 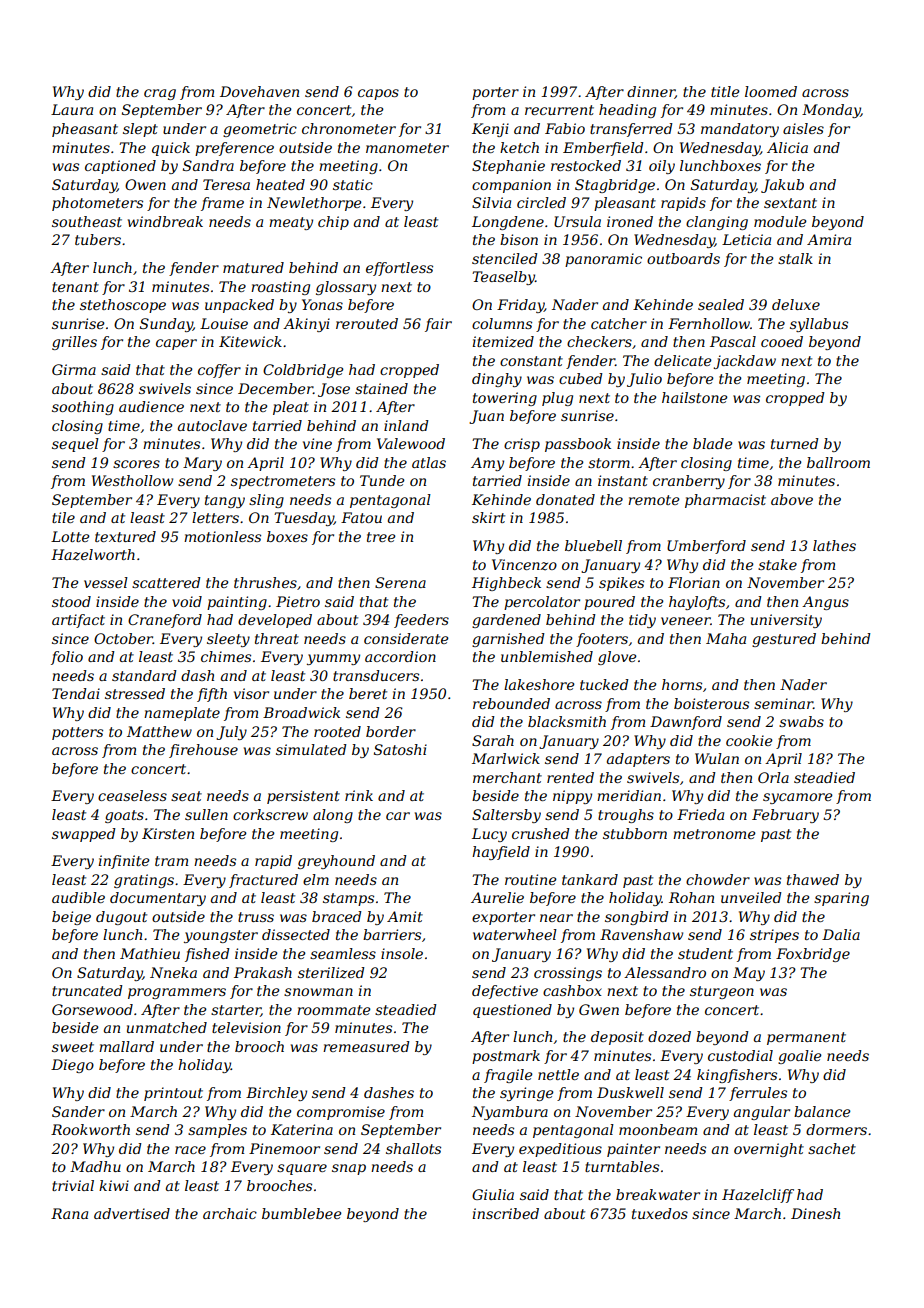 I want to click on beige, so click(x=71, y=918).
